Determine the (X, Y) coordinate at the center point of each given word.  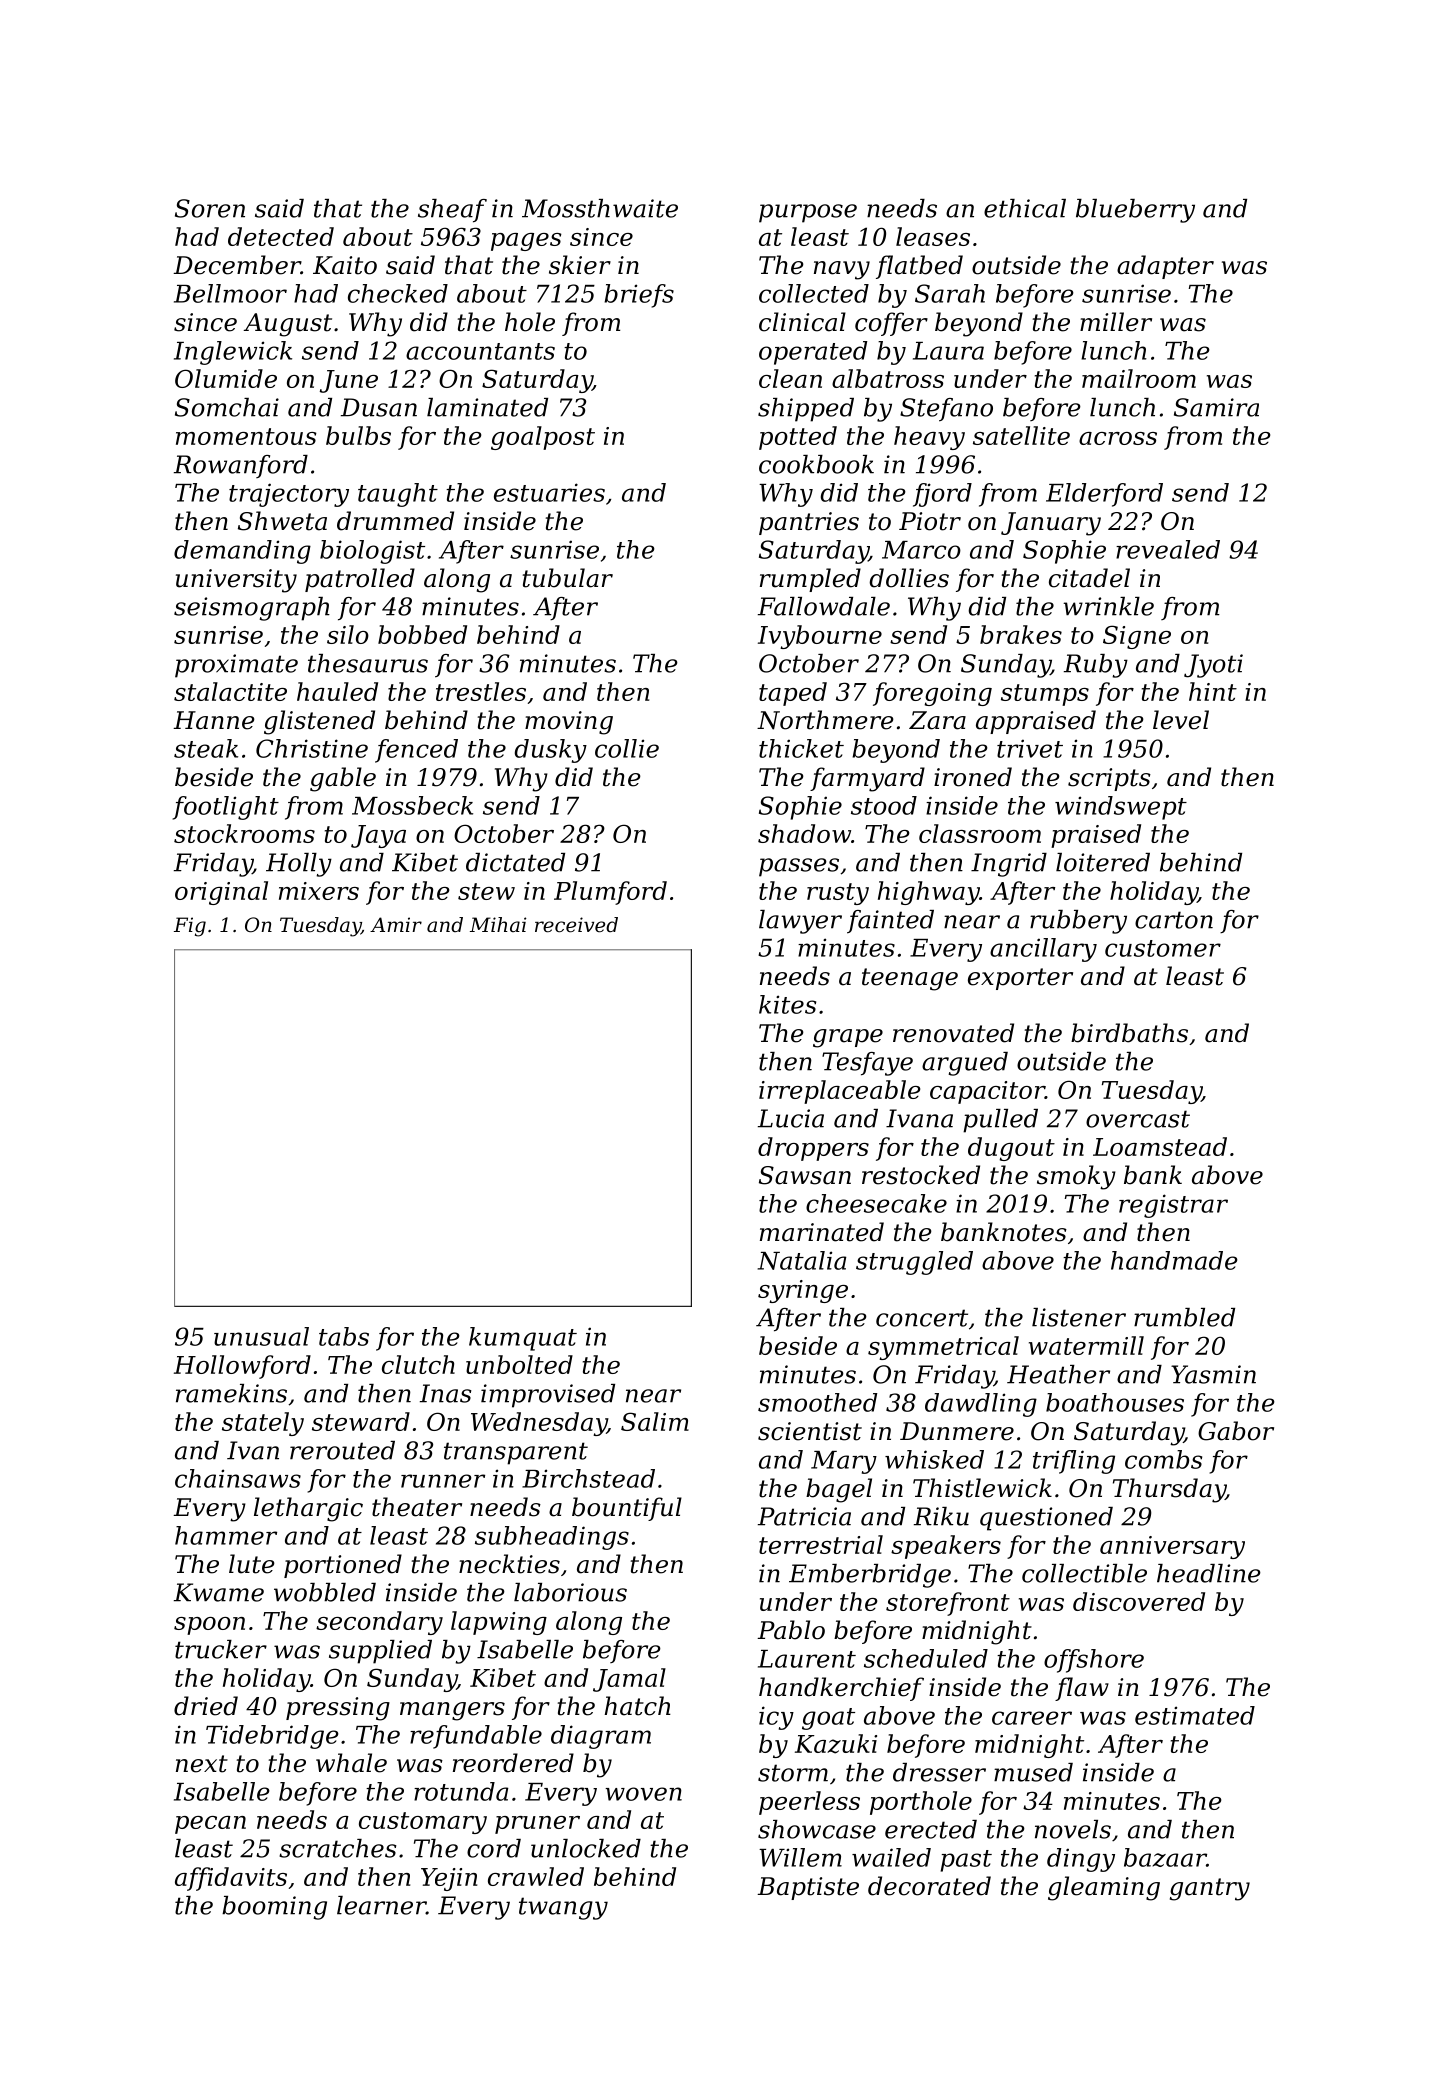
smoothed (817, 1402)
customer (1163, 948)
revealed (1168, 549)
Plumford (610, 893)
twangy (563, 1908)
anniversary (1172, 1547)
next (202, 1764)
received (576, 925)
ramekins (231, 1393)
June (349, 381)
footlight (226, 808)
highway (929, 893)
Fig (190, 927)
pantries (809, 523)
